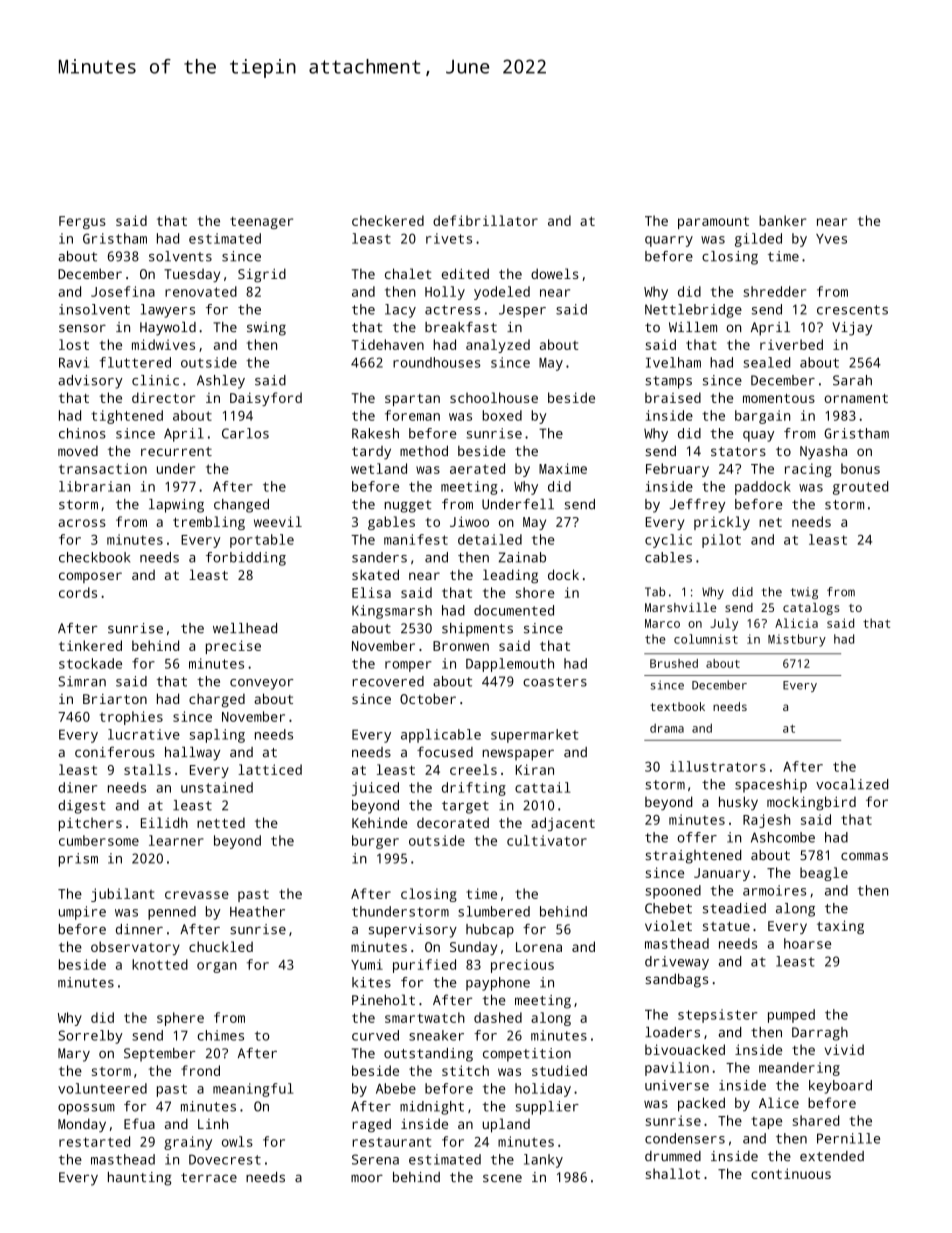  I want to click on textbook, so click(677, 706).
